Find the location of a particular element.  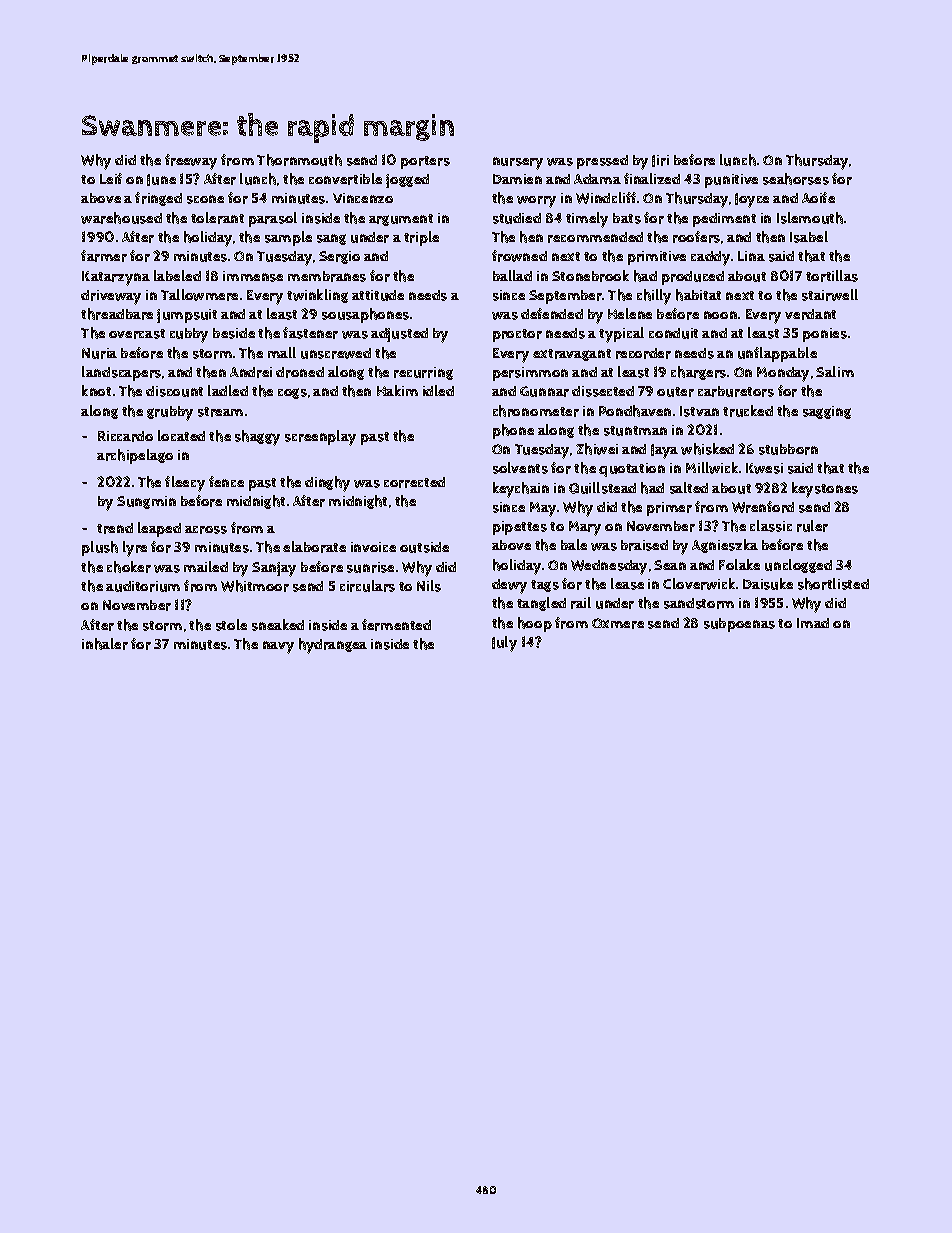

chronometer is located at coordinates (536, 411).
